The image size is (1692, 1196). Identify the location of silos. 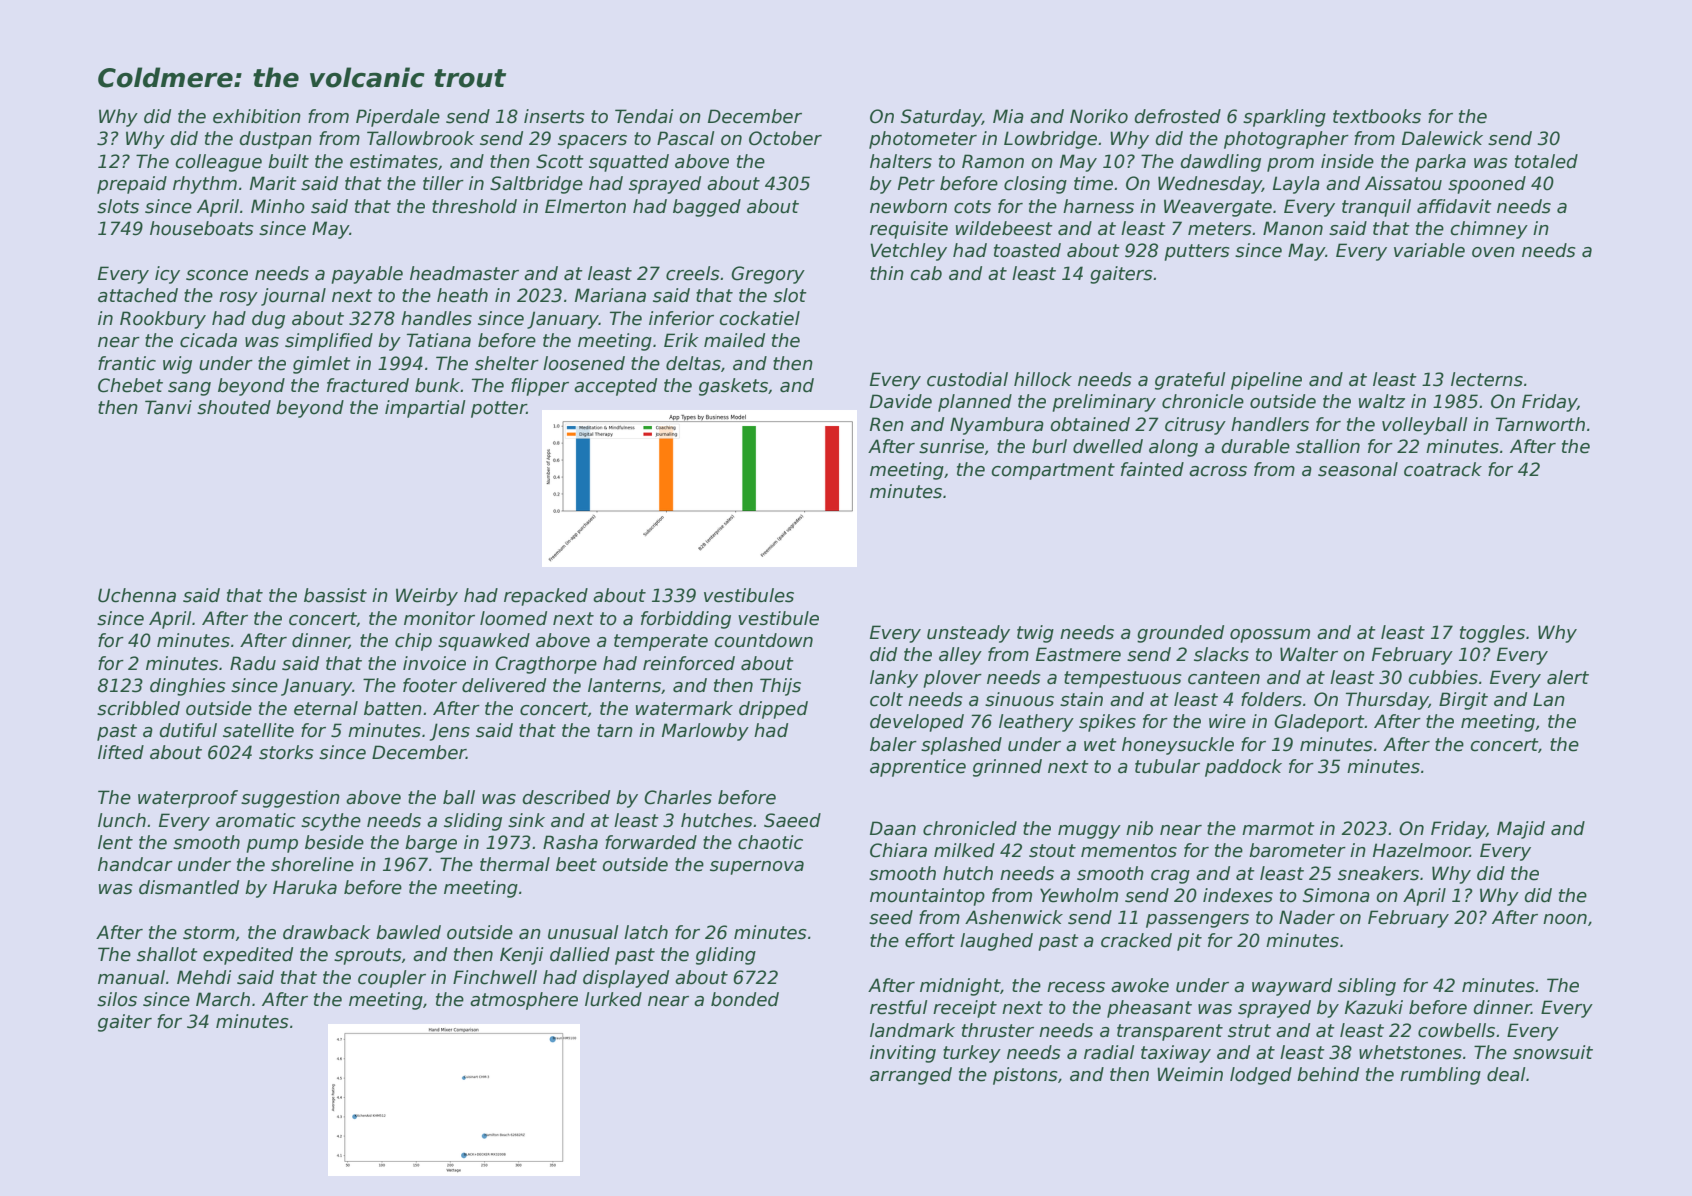
(117, 999).
